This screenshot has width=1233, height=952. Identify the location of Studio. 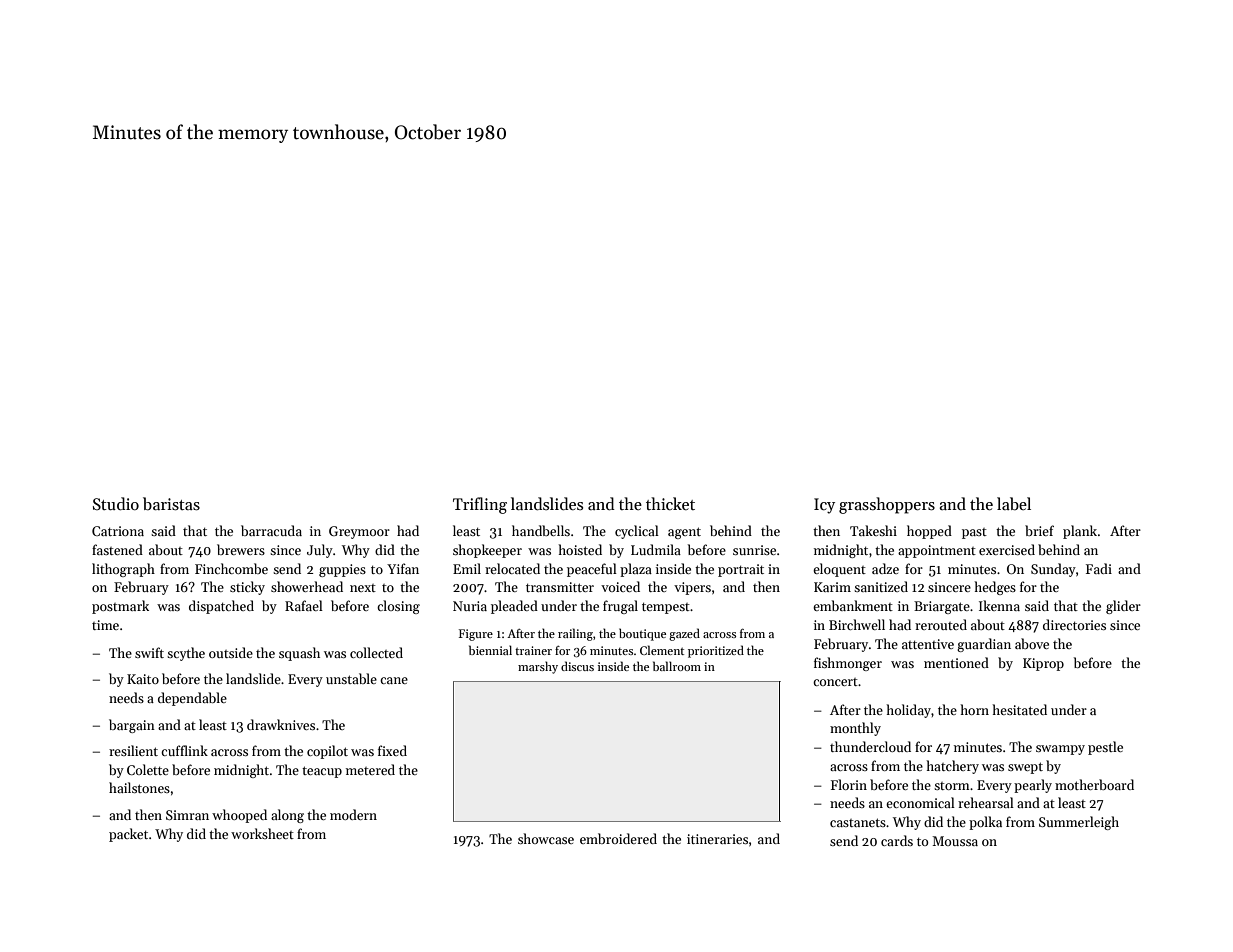
(116, 503).
